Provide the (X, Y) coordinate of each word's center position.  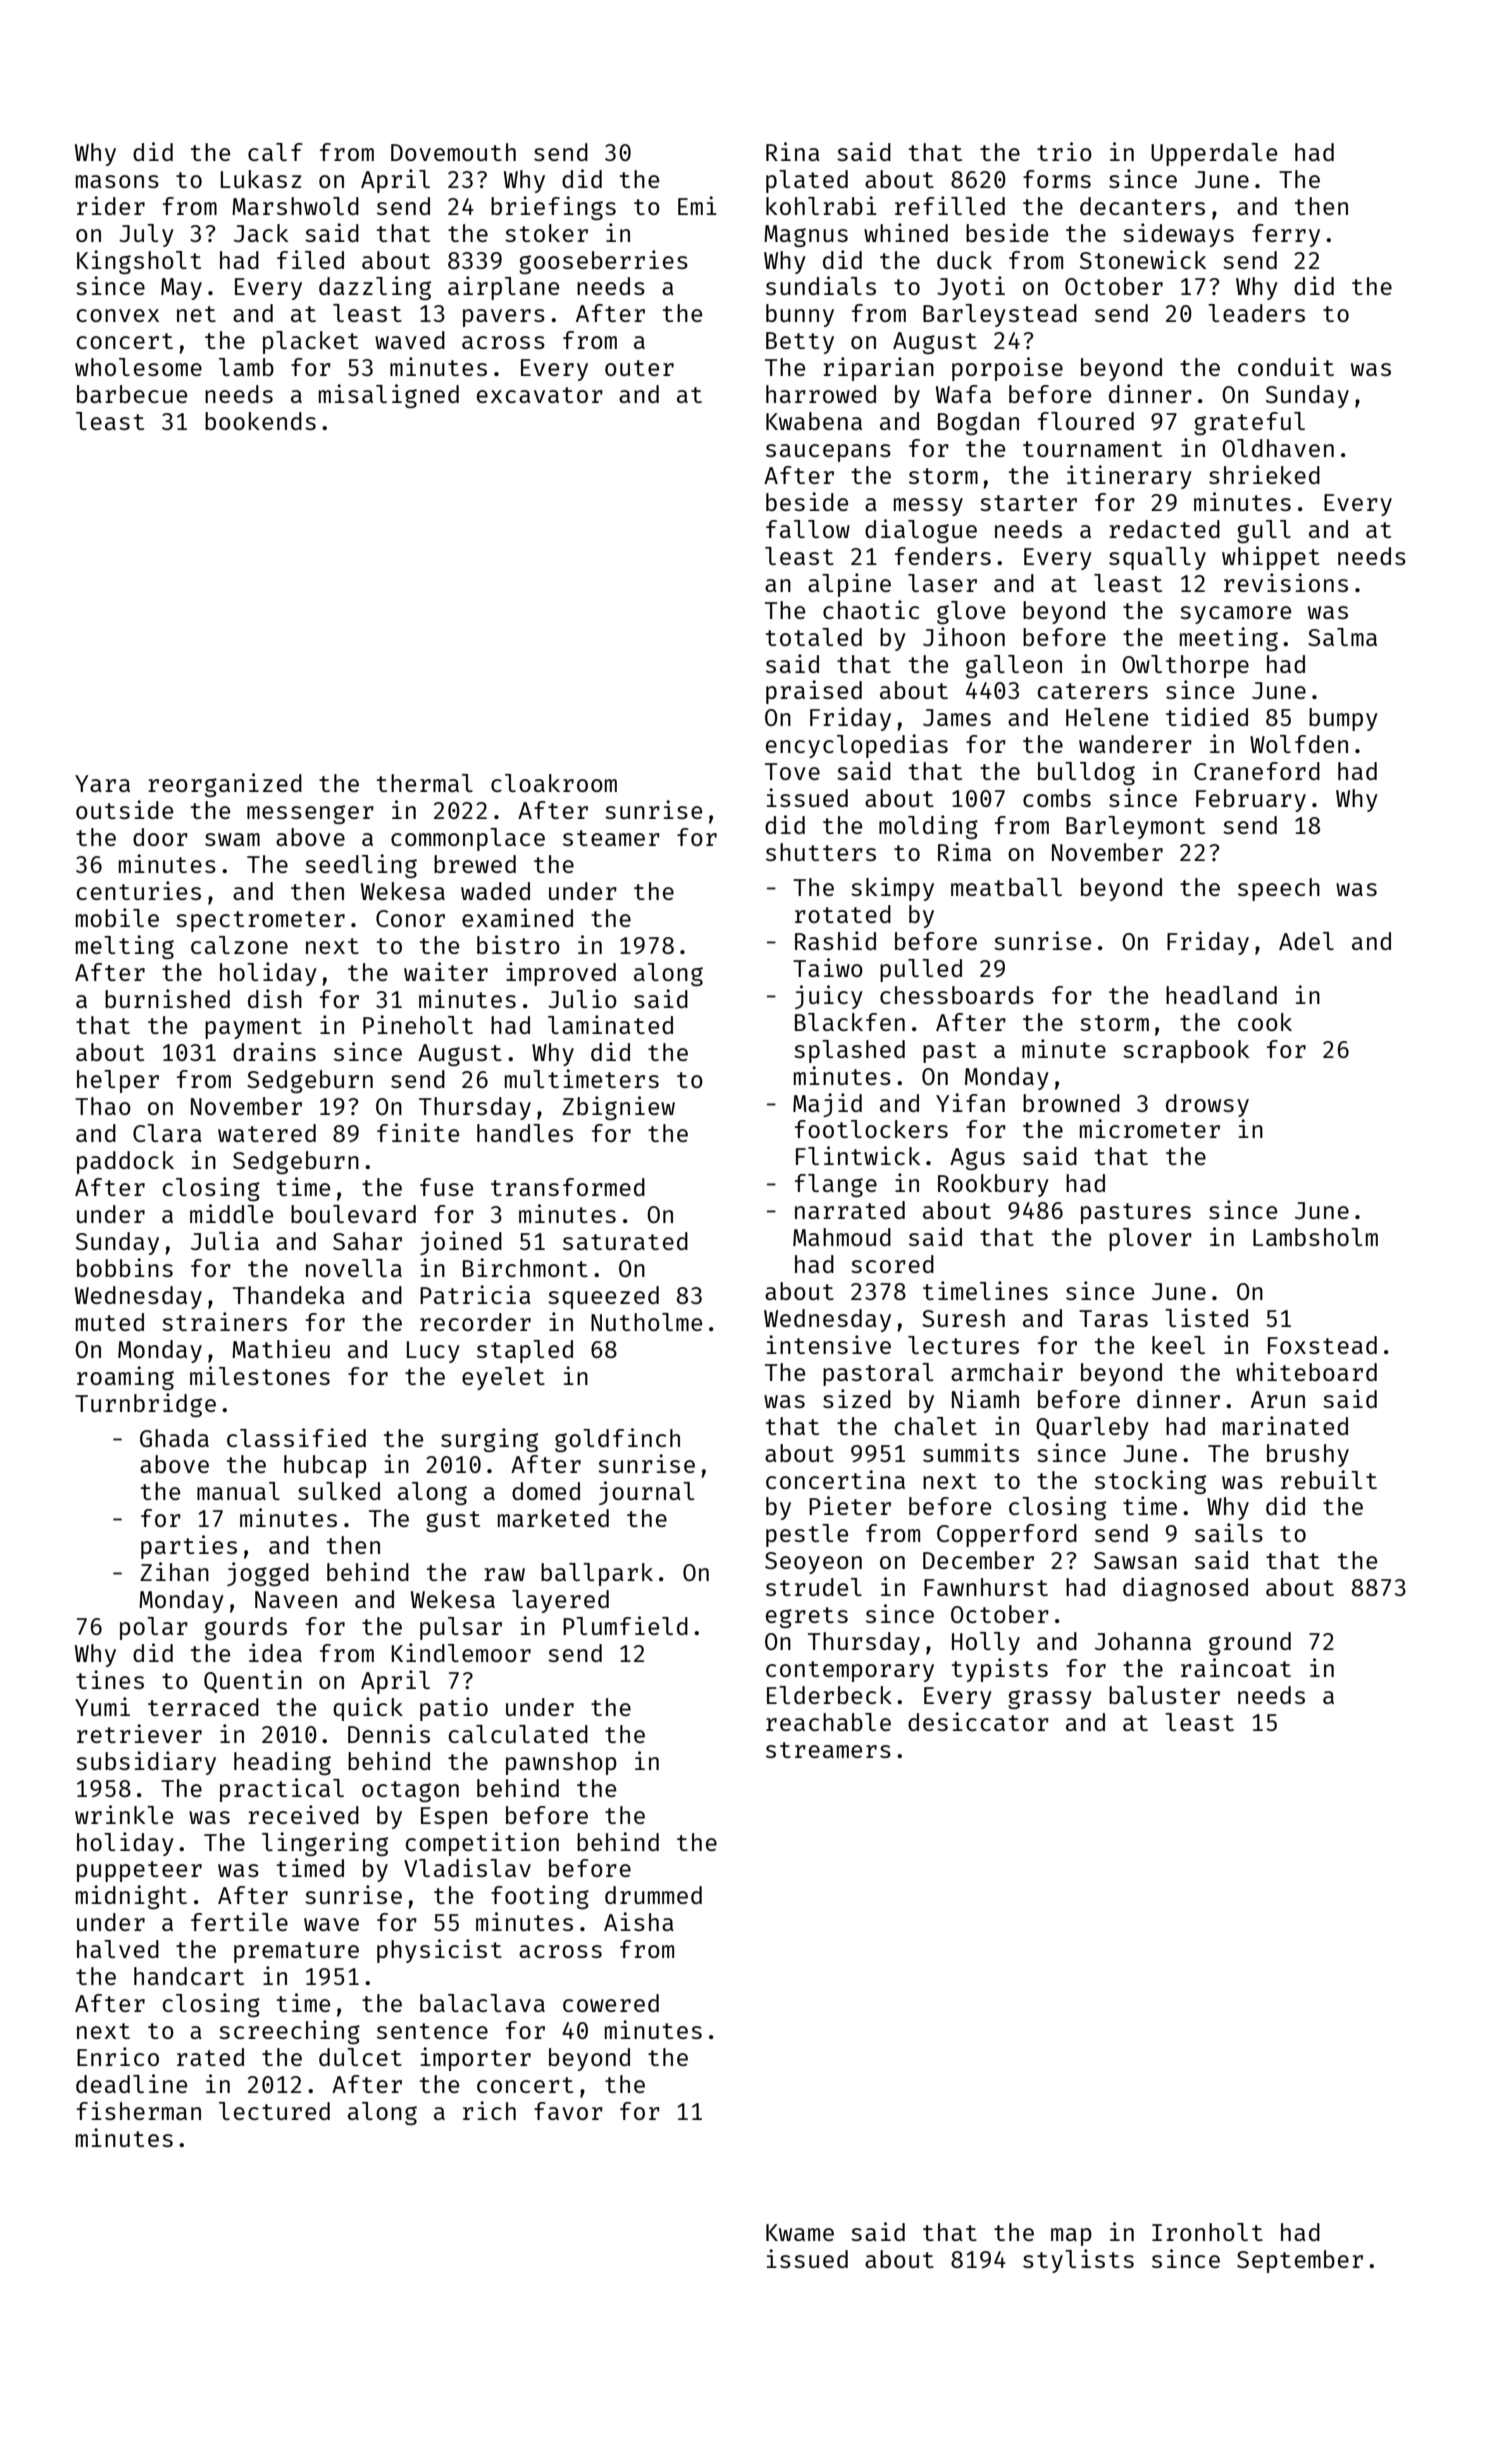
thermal (425, 783)
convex (118, 315)
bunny (800, 315)
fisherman (139, 2110)
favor (568, 2111)
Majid (827, 1105)
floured (1086, 421)
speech (1279, 889)
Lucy (433, 1352)
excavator (540, 395)
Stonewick (1143, 259)
